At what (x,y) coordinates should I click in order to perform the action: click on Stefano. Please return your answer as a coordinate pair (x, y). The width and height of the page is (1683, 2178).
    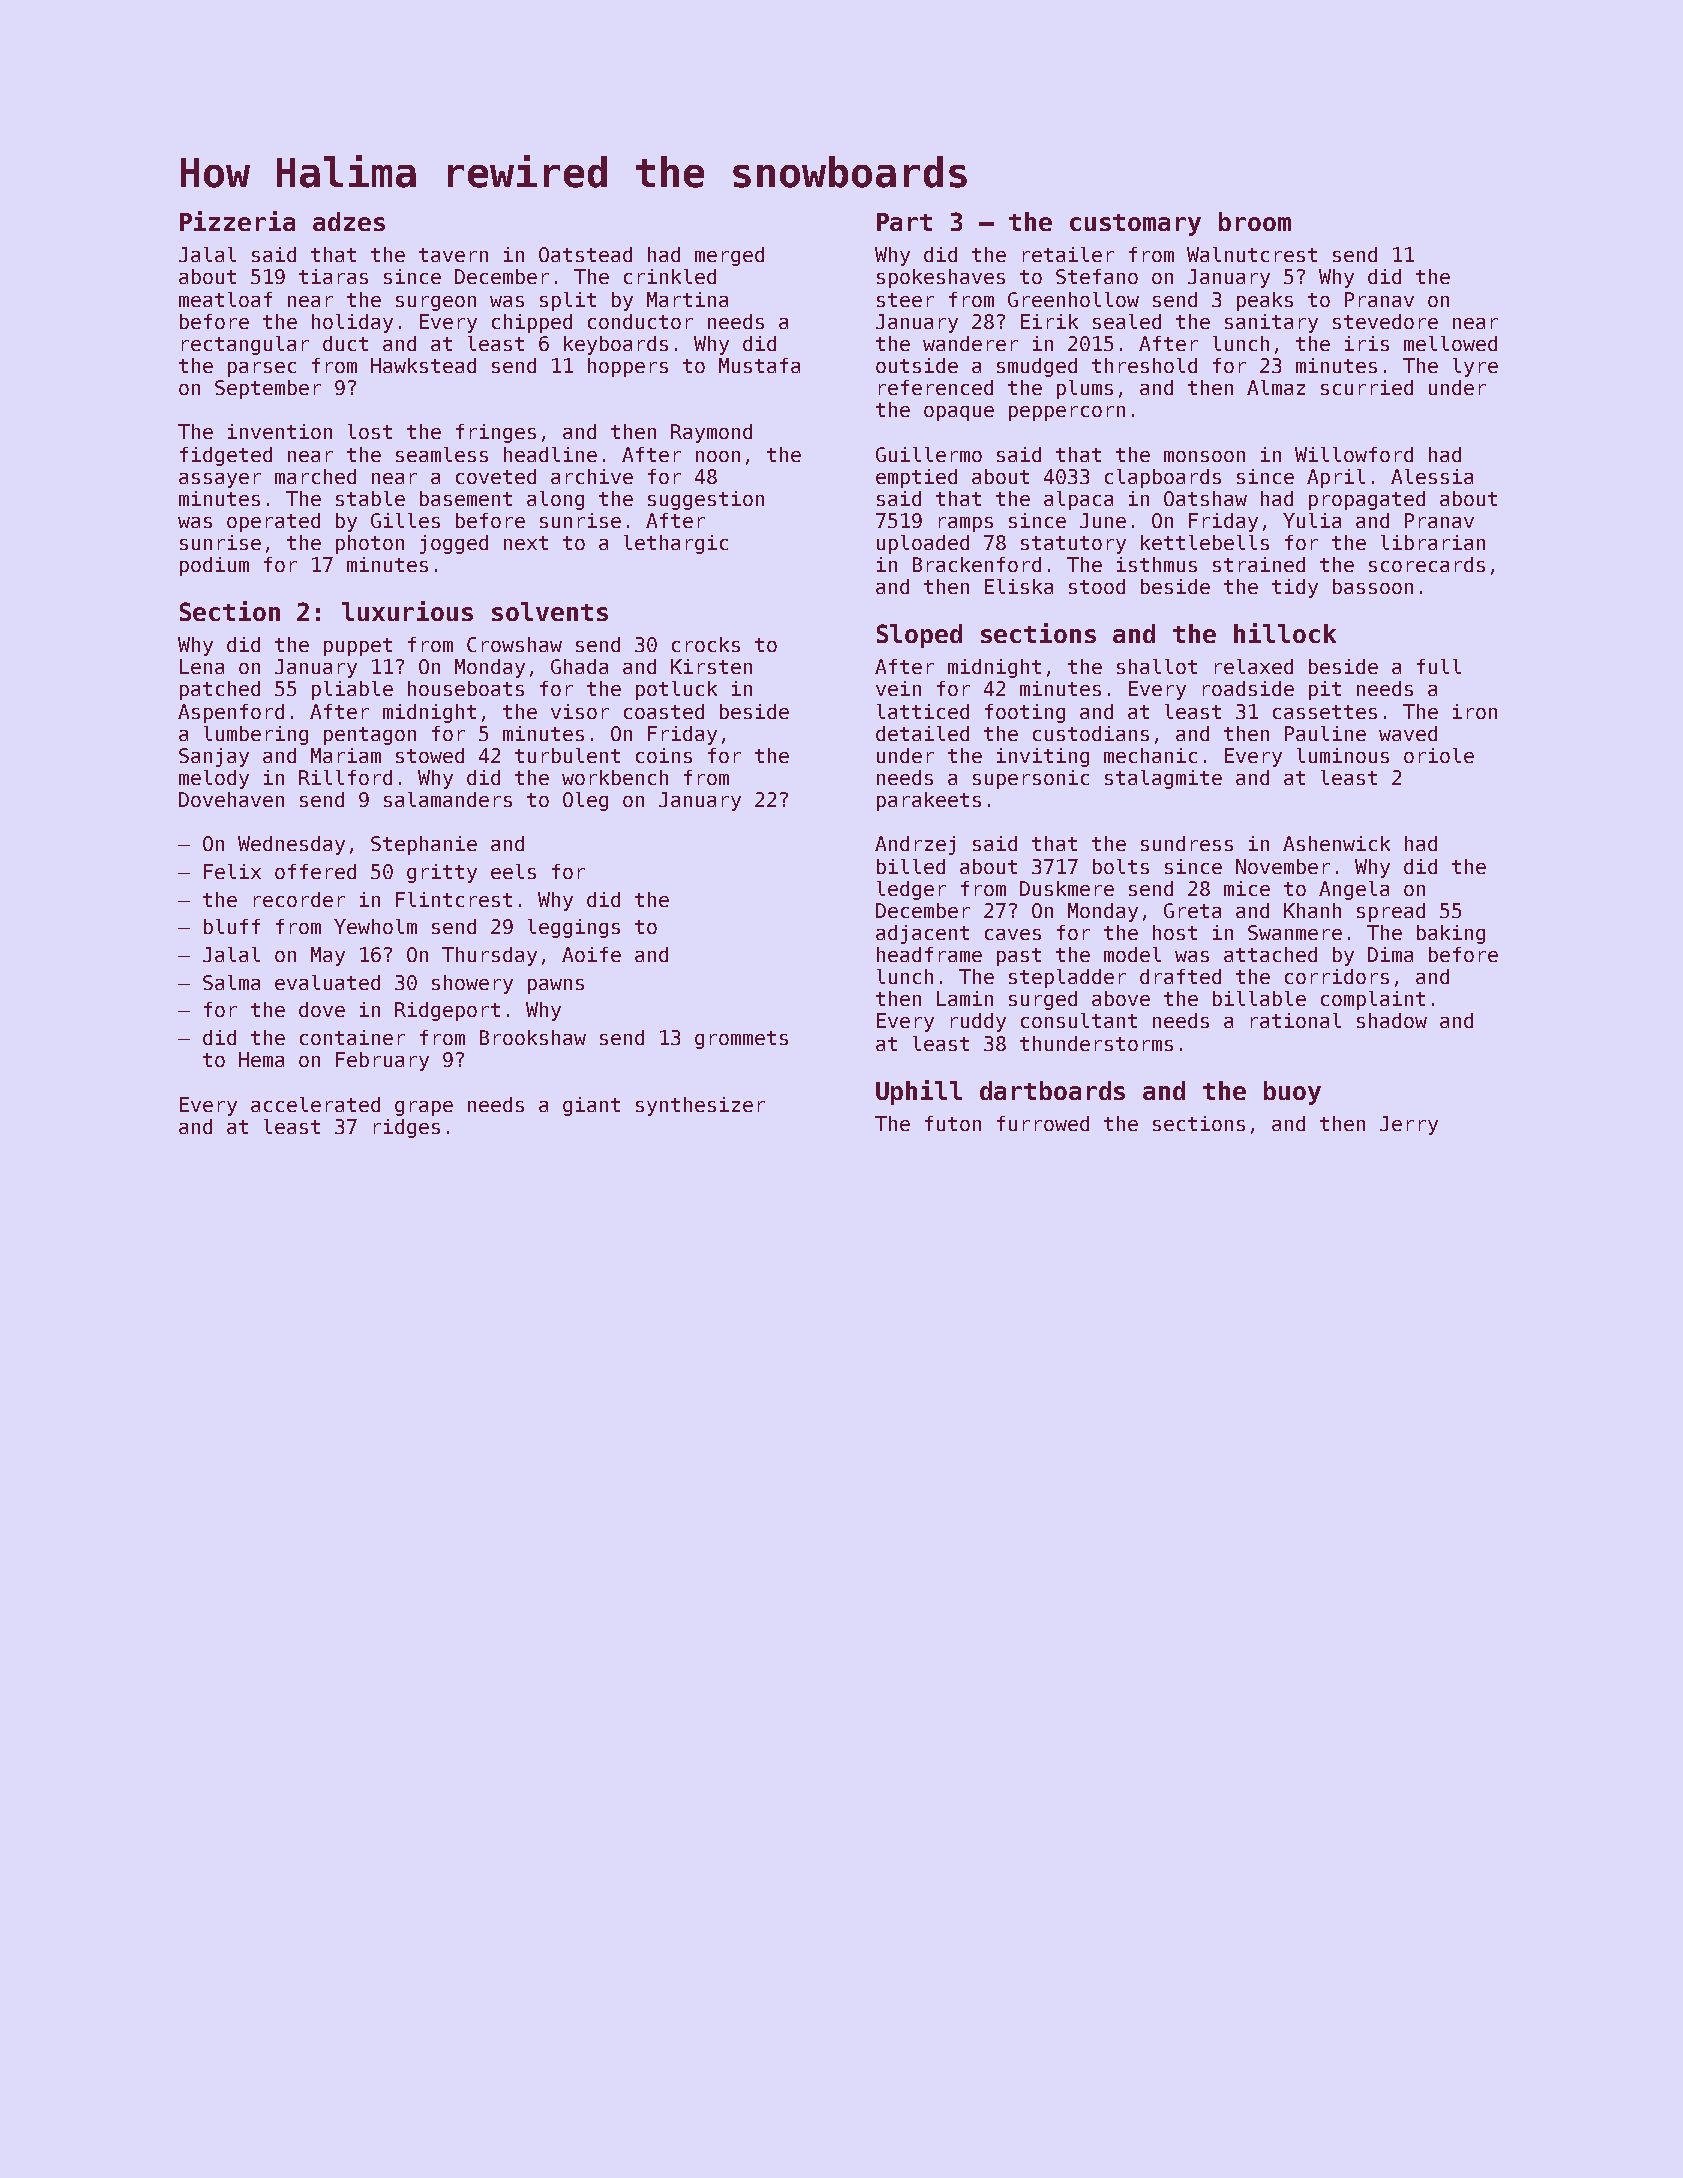
    Looking at the image, I should click on (1097, 276).
